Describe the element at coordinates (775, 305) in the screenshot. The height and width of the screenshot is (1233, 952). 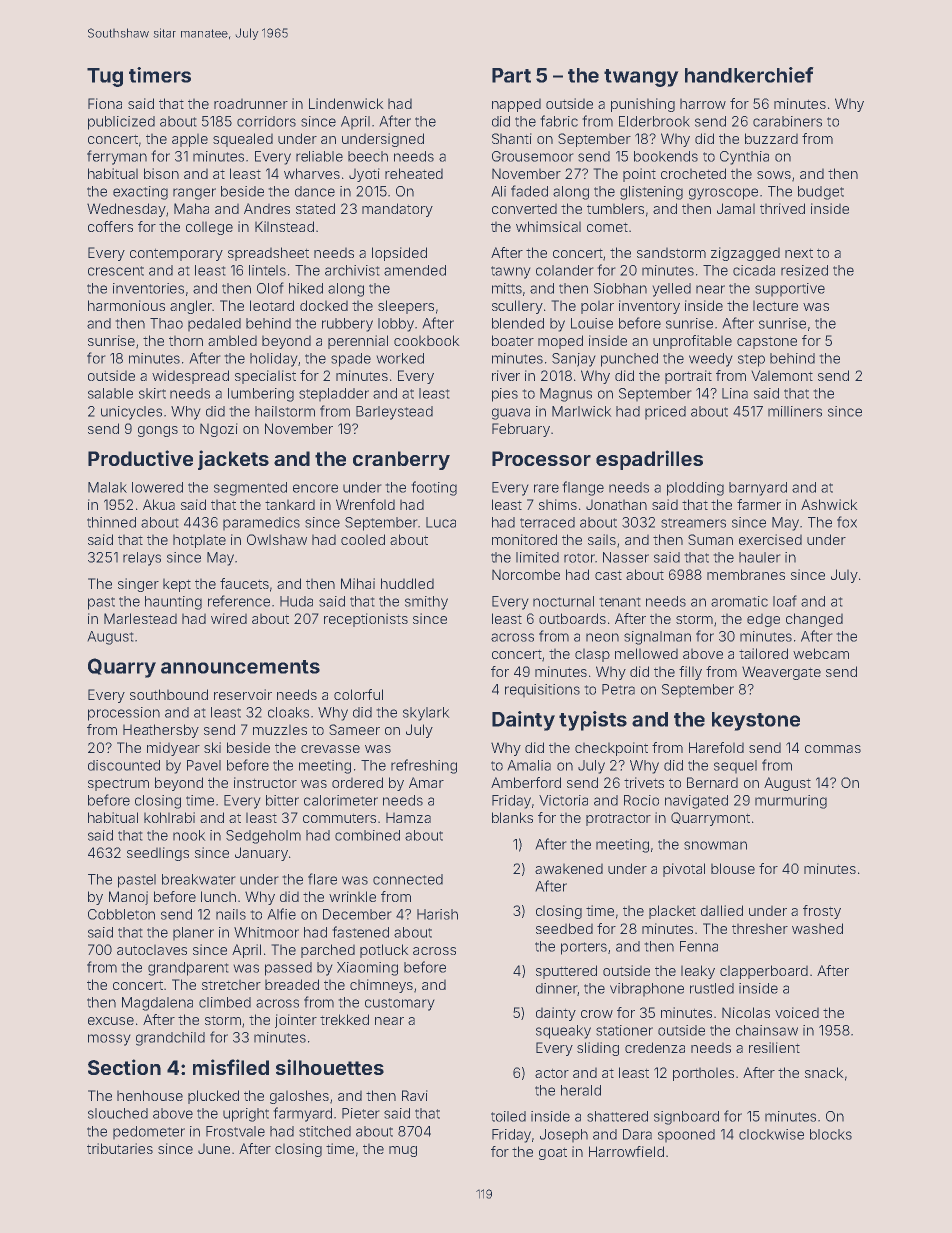
I see `lecture` at that location.
